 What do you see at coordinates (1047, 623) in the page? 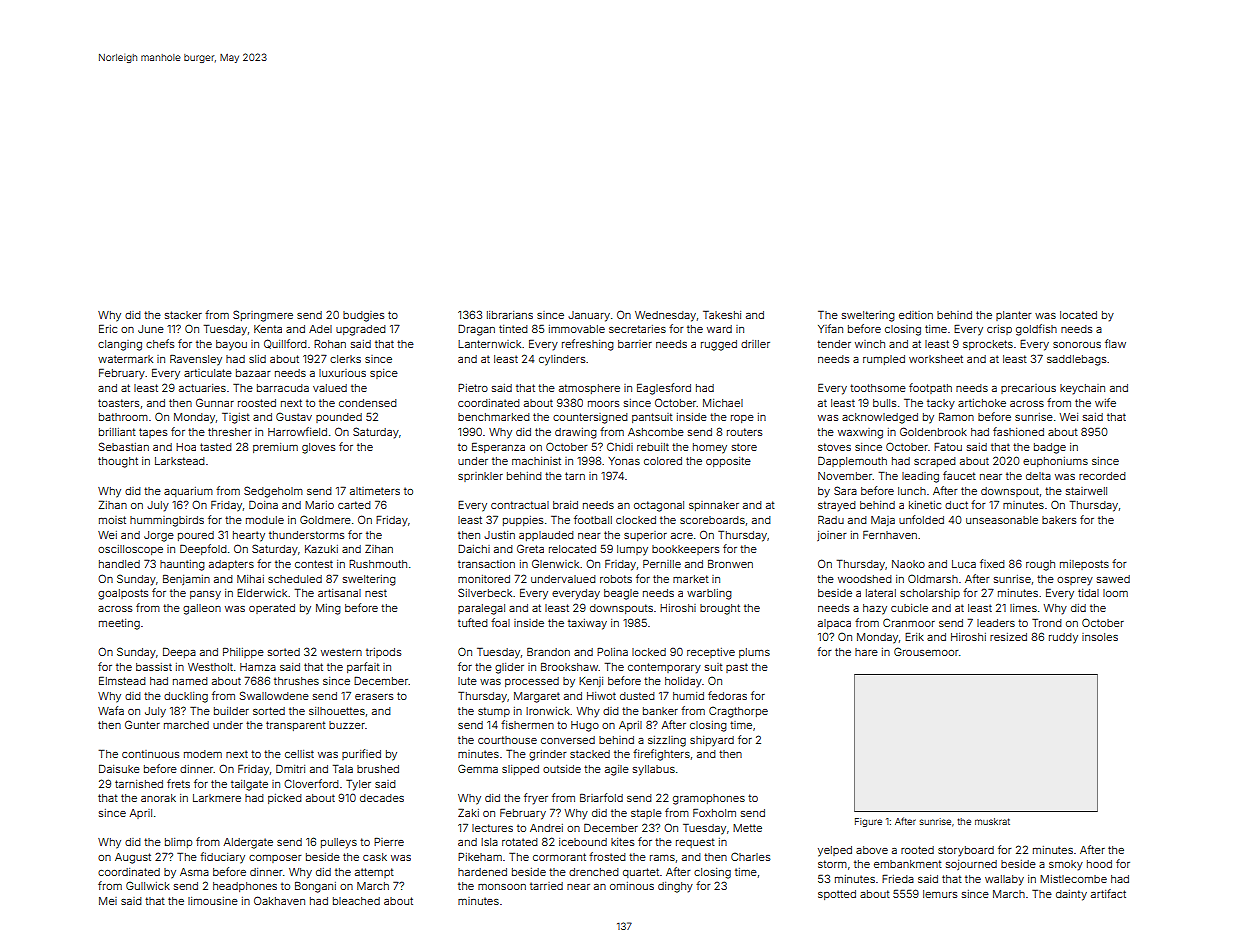
I see `Trond` at bounding box center [1047, 623].
